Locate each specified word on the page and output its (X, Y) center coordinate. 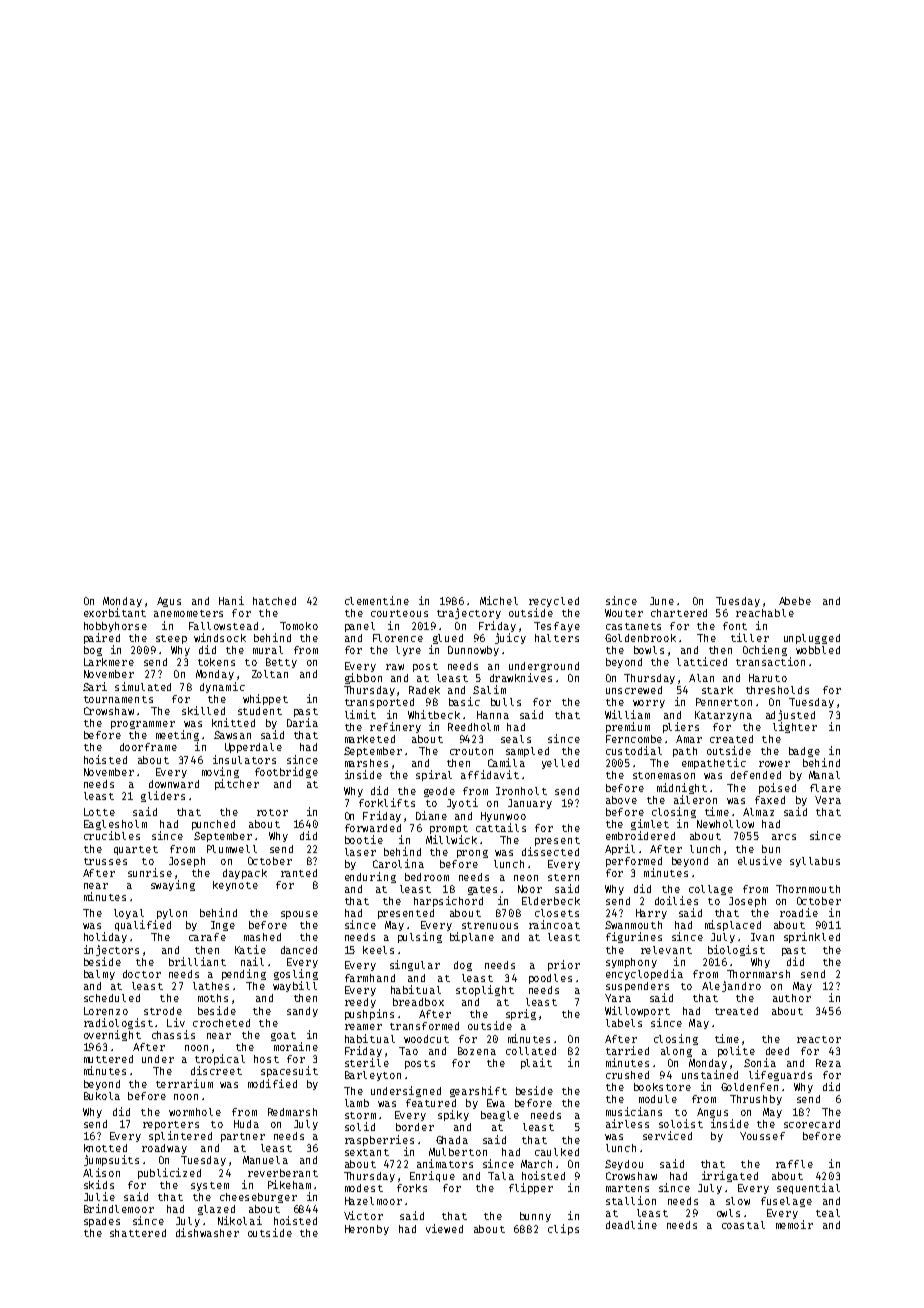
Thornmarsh (758, 974)
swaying (173, 885)
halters (557, 638)
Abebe (795, 601)
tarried (627, 1050)
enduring (370, 877)
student (260, 711)
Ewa (496, 1103)
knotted (105, 1148)
